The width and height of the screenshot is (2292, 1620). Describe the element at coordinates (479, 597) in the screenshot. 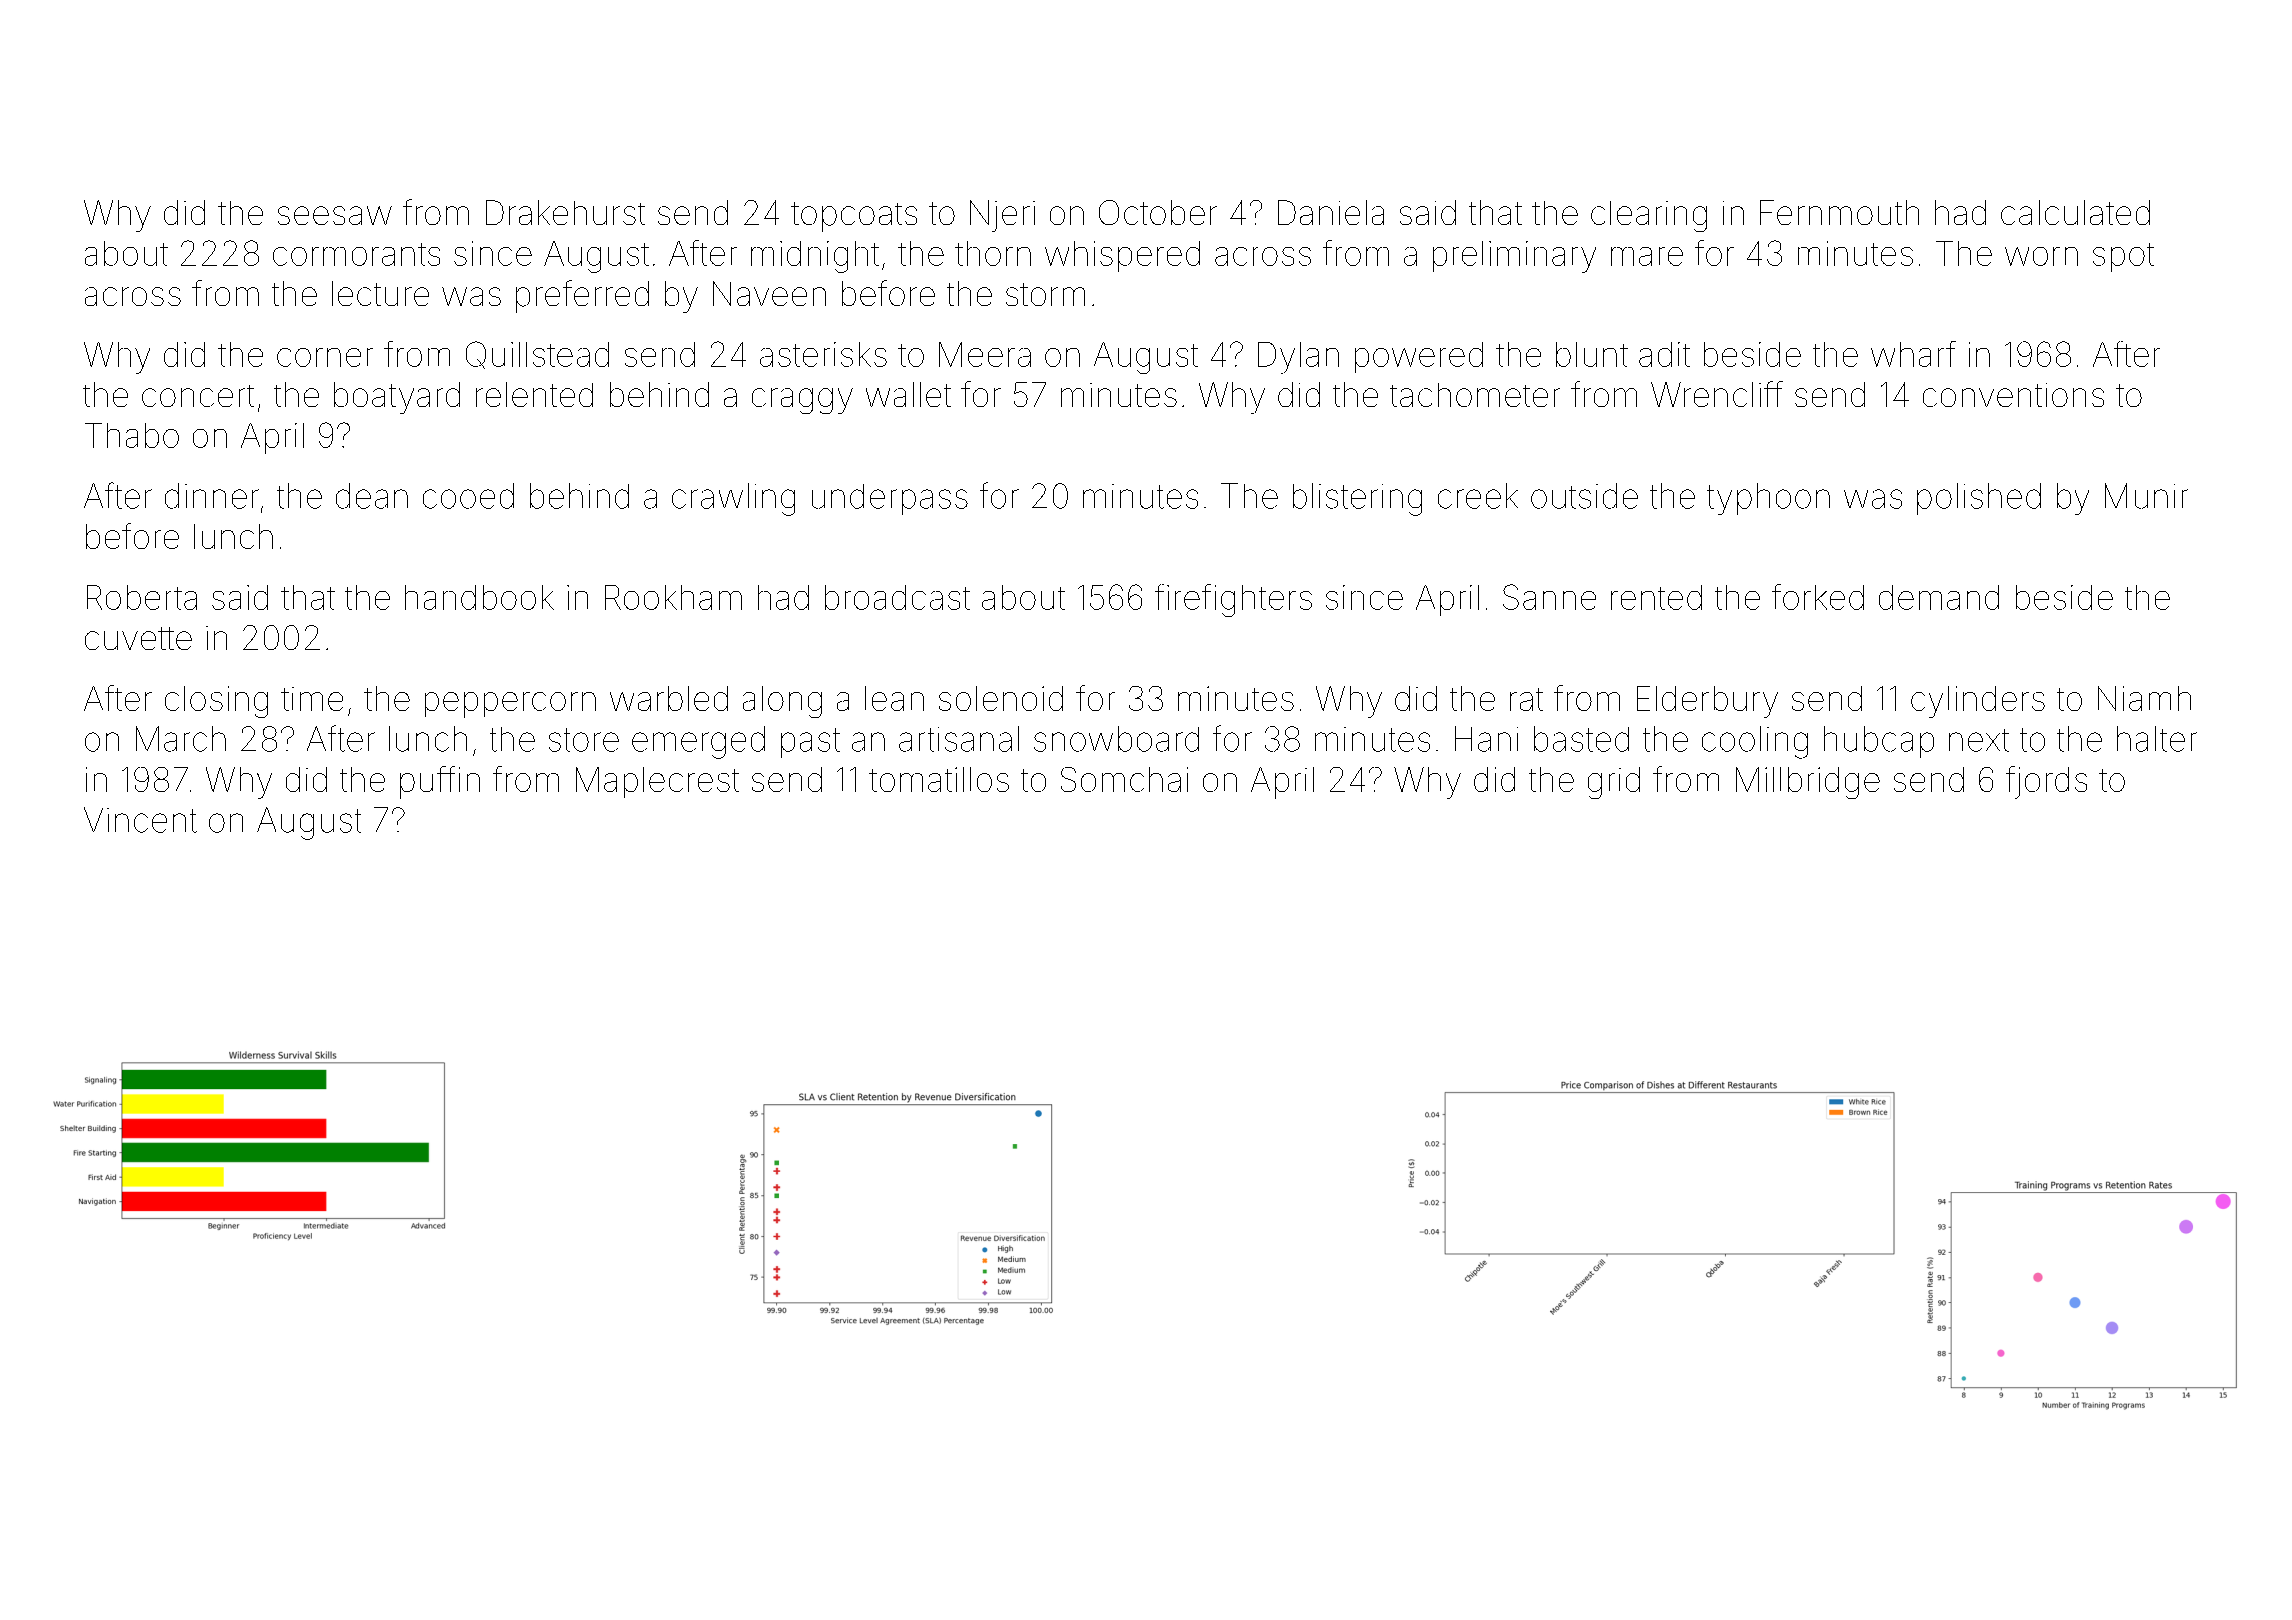

I see `handbook` at that location.
